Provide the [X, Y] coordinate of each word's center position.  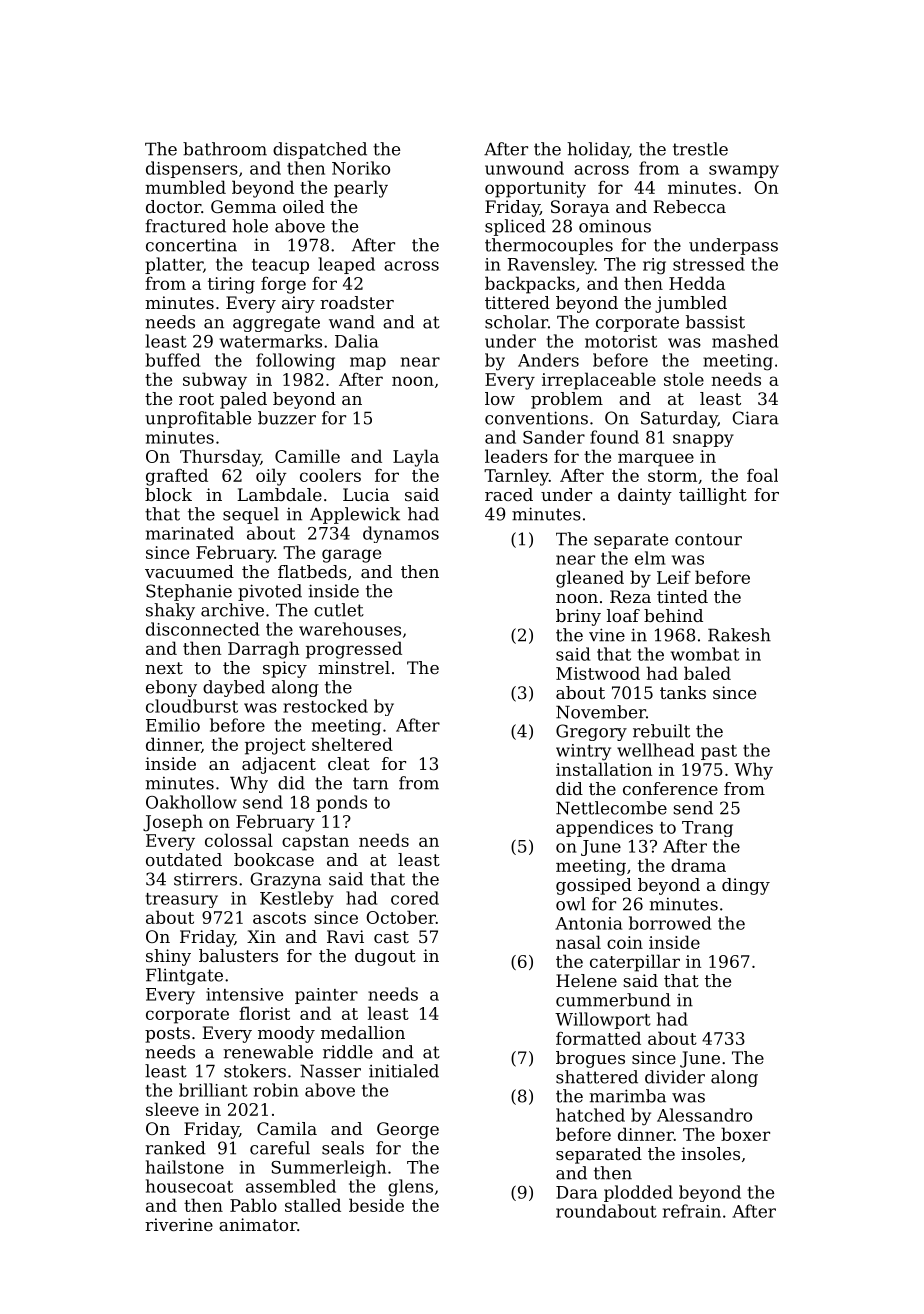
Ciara [756, 418]
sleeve [172, 1109]
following [295, 362]
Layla [416, 458]
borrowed [670, 923]
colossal [239, 840]
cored [415, 898]
